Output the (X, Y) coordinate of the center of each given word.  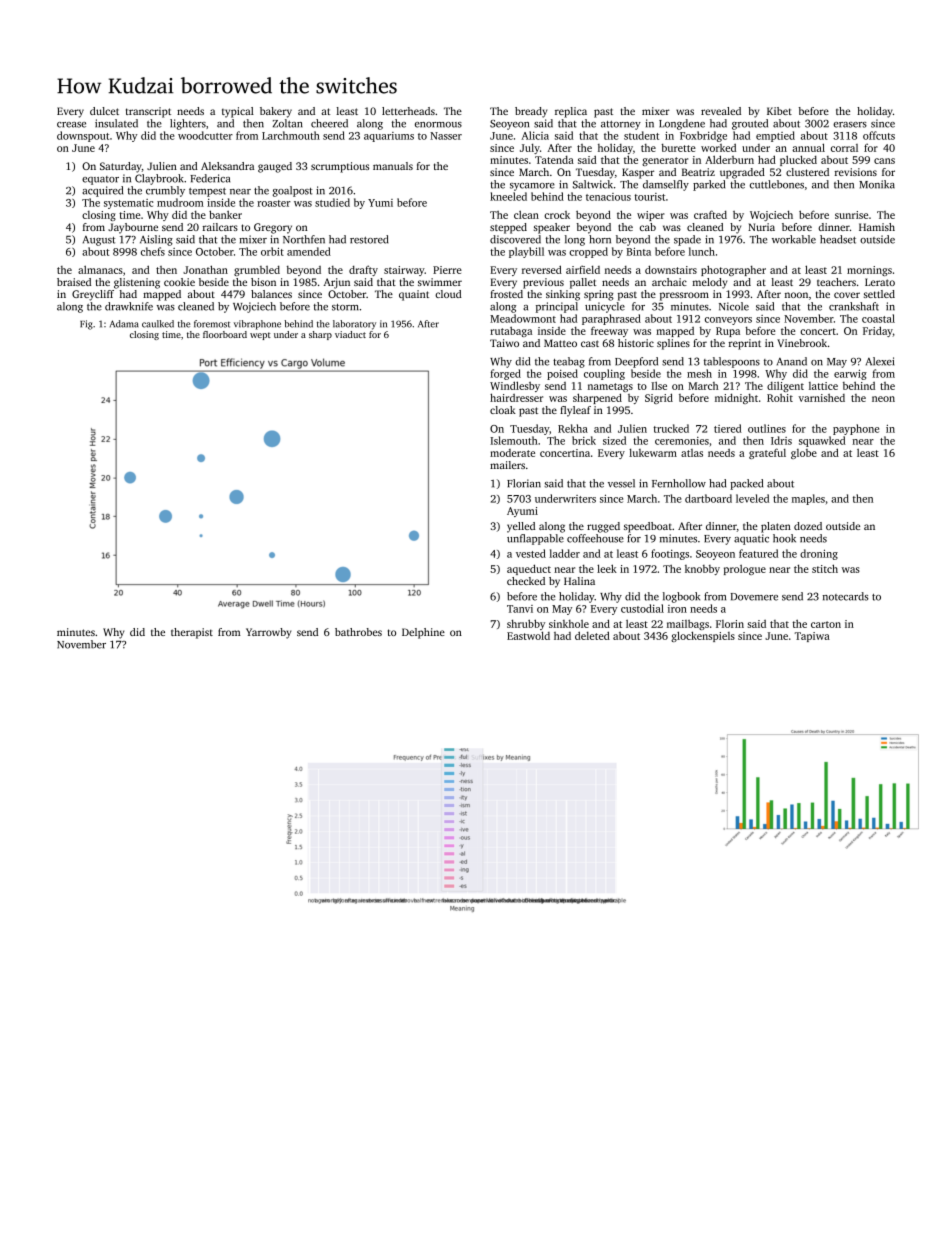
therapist (192, 633)
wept (260, 336)
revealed (721, 111)
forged (505, 374)
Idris (781, 440)
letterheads (408, 111)
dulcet (104, 111)
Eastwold (528, 635)
